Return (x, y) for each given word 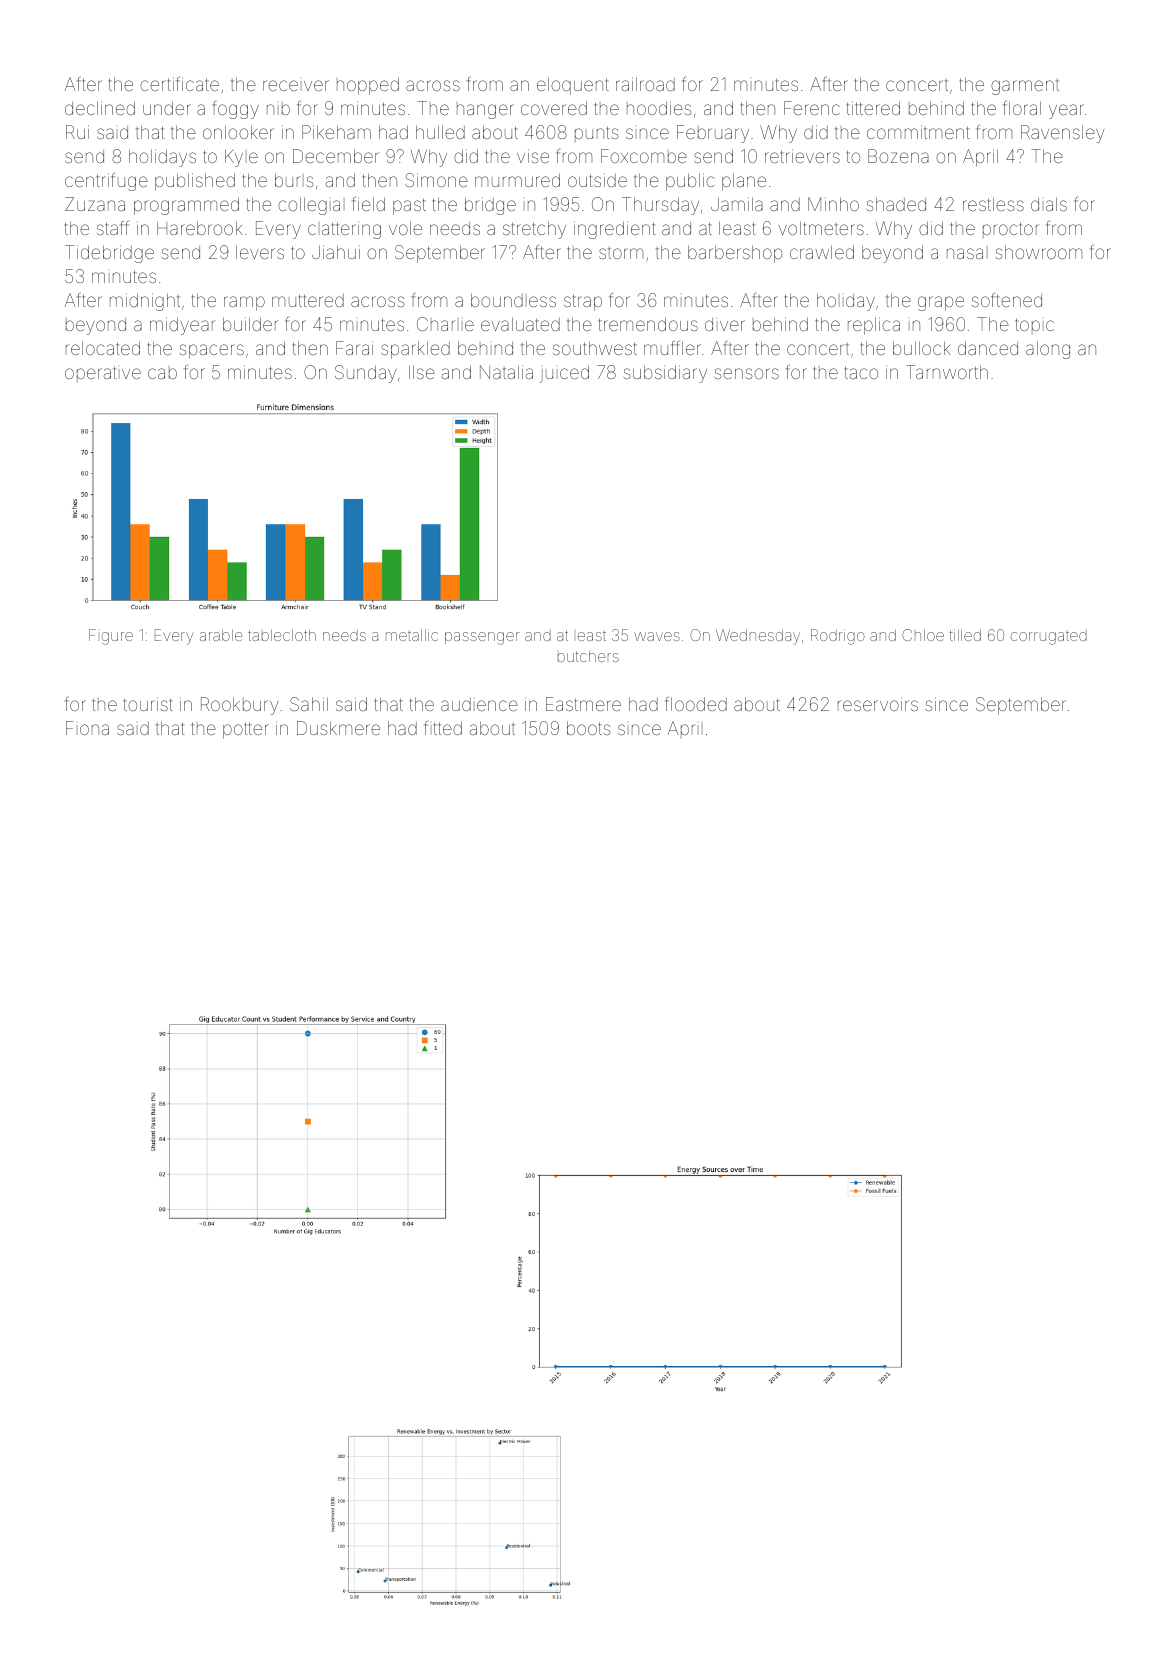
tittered (873, 108)
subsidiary (665, 374)
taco (861, 372)
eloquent (573, 86)
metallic (412, 635)
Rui (77, 132)
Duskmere (338, 728)
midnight (145, 302)
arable (221, 635)
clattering (344, 230)
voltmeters (821, 228)
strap (583, 302)
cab (162, 373)
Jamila (737, 204)
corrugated (1049, 637)
